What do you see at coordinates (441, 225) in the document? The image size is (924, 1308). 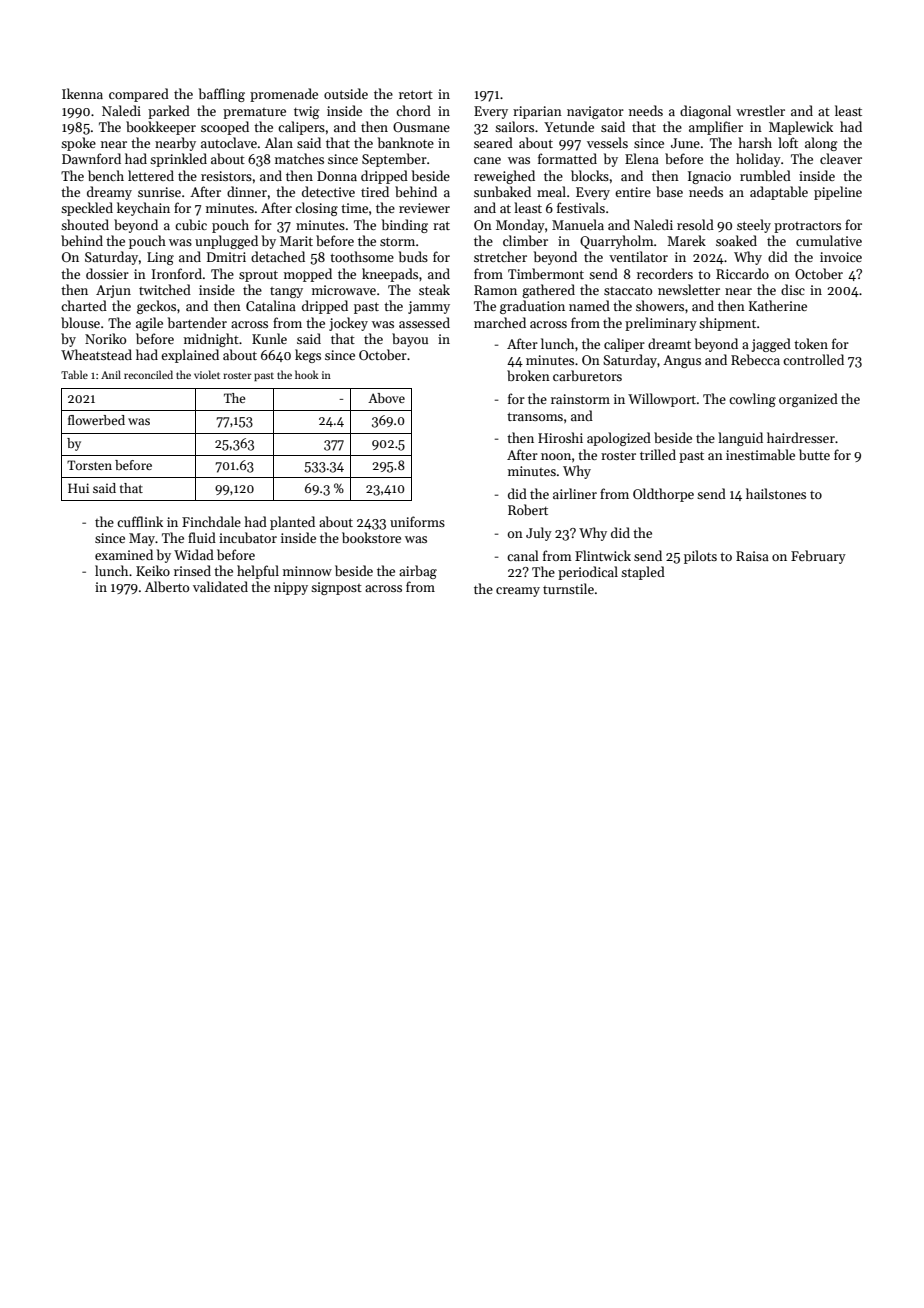 I see `rat` at bounding box center [441, 225].
